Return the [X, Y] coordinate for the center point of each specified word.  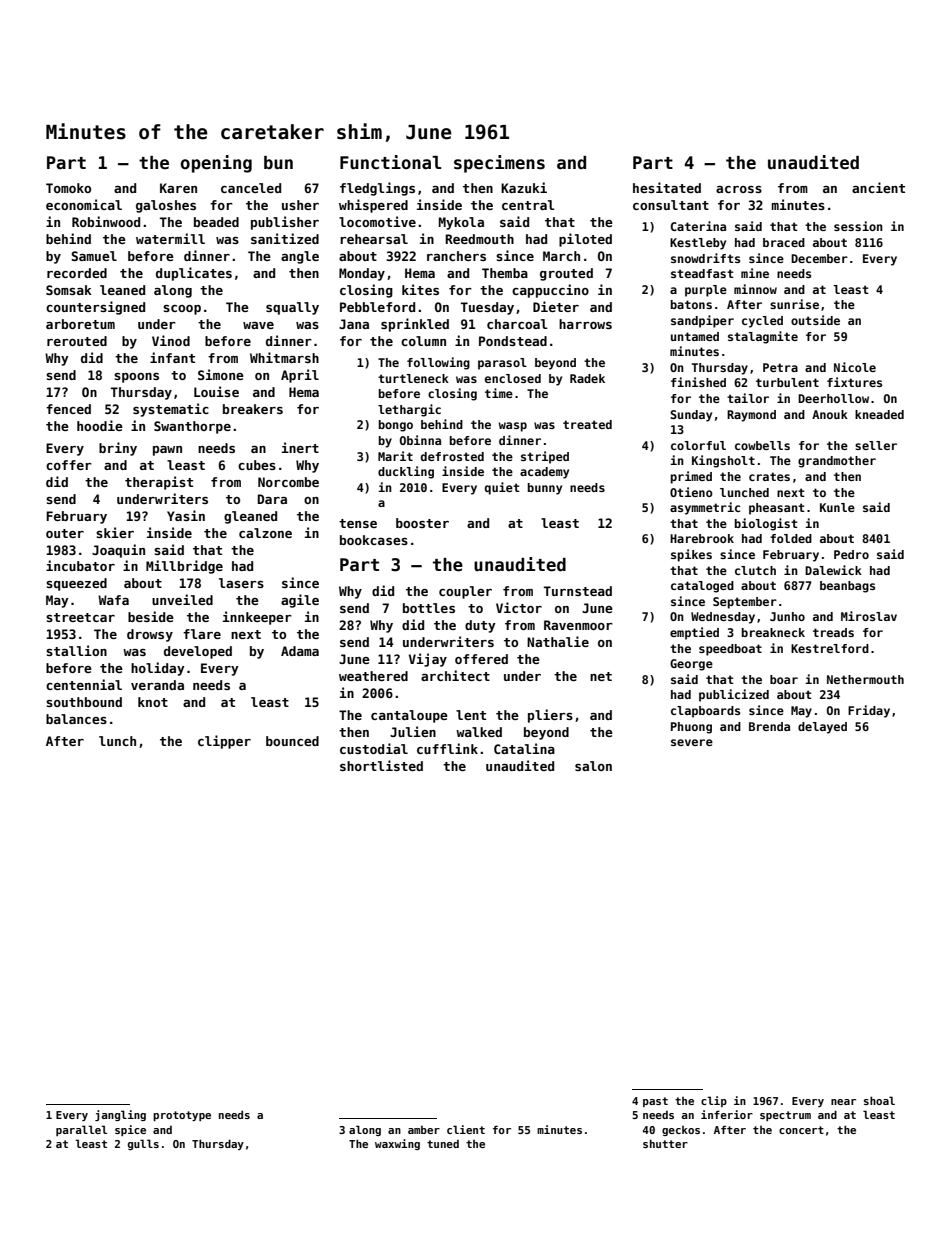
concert [801, 1130]
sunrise [794, 304]
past [655, 1102]
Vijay [428, 660]
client [466, 1129]
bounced [292, 741]
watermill [170, 238]
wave [258, 325]
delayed [822, 728]
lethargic [409, 410]
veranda [157, 685]
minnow [755, 289]
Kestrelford [830, 648]
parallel [81, 1130]
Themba [505, 273]
